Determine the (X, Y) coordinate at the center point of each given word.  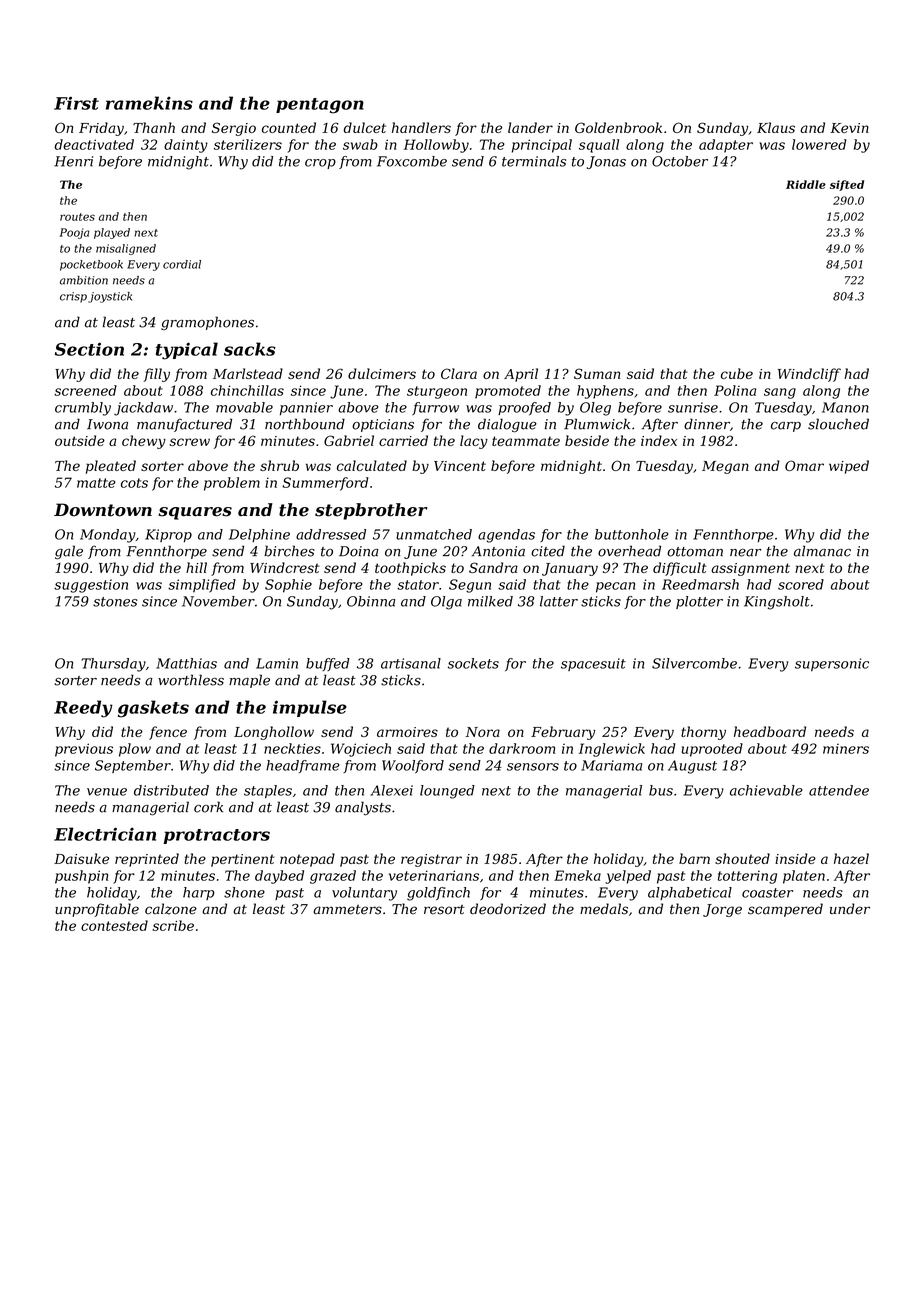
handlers (421, 127)
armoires (407, 732)
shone (244, 892)
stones (115, 602)
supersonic (832, 664)
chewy (144, 442)
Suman (597, 373)
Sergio (234, 129)
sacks (250, 349)
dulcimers (382, 373)
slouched (838, 424)
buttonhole (632, 534)
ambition (84, 280)
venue (107, 792)
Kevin (849, 128)
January (570, 569)
